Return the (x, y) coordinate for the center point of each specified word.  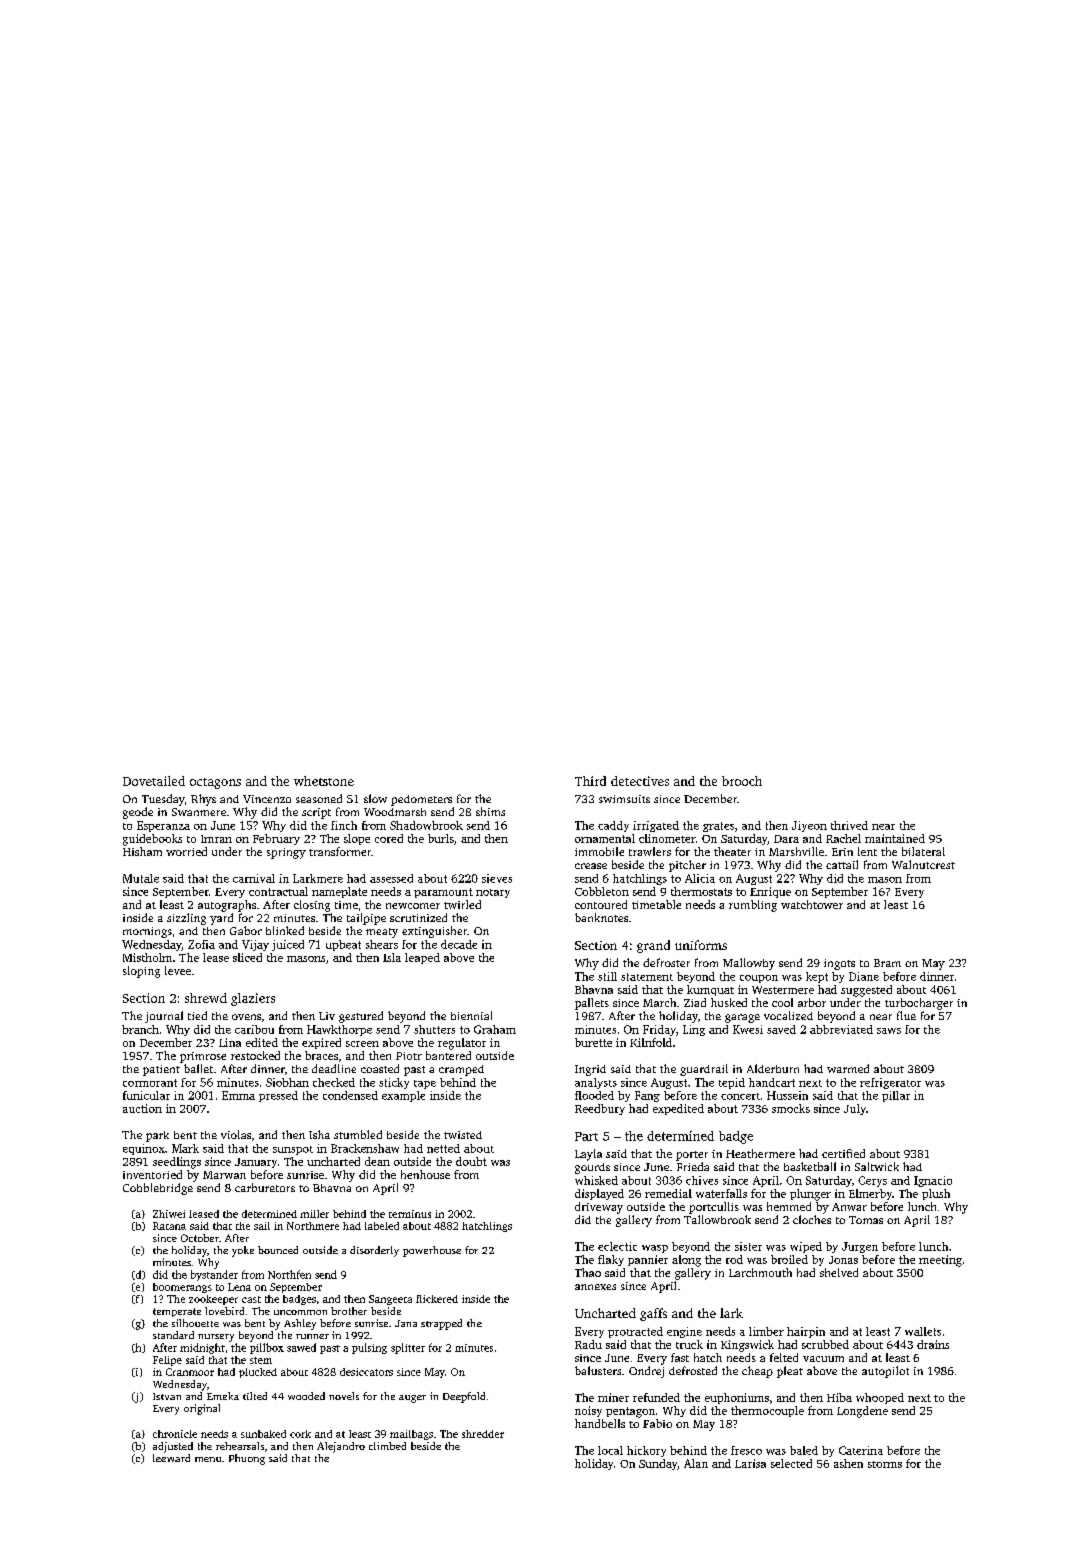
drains (933, 1344)
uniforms (701, 945)
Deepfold (464, 1397)
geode (138, 813)
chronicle (175, 1434)
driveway (599, 1208)
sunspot (293, 1150)
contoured (601, 904)
